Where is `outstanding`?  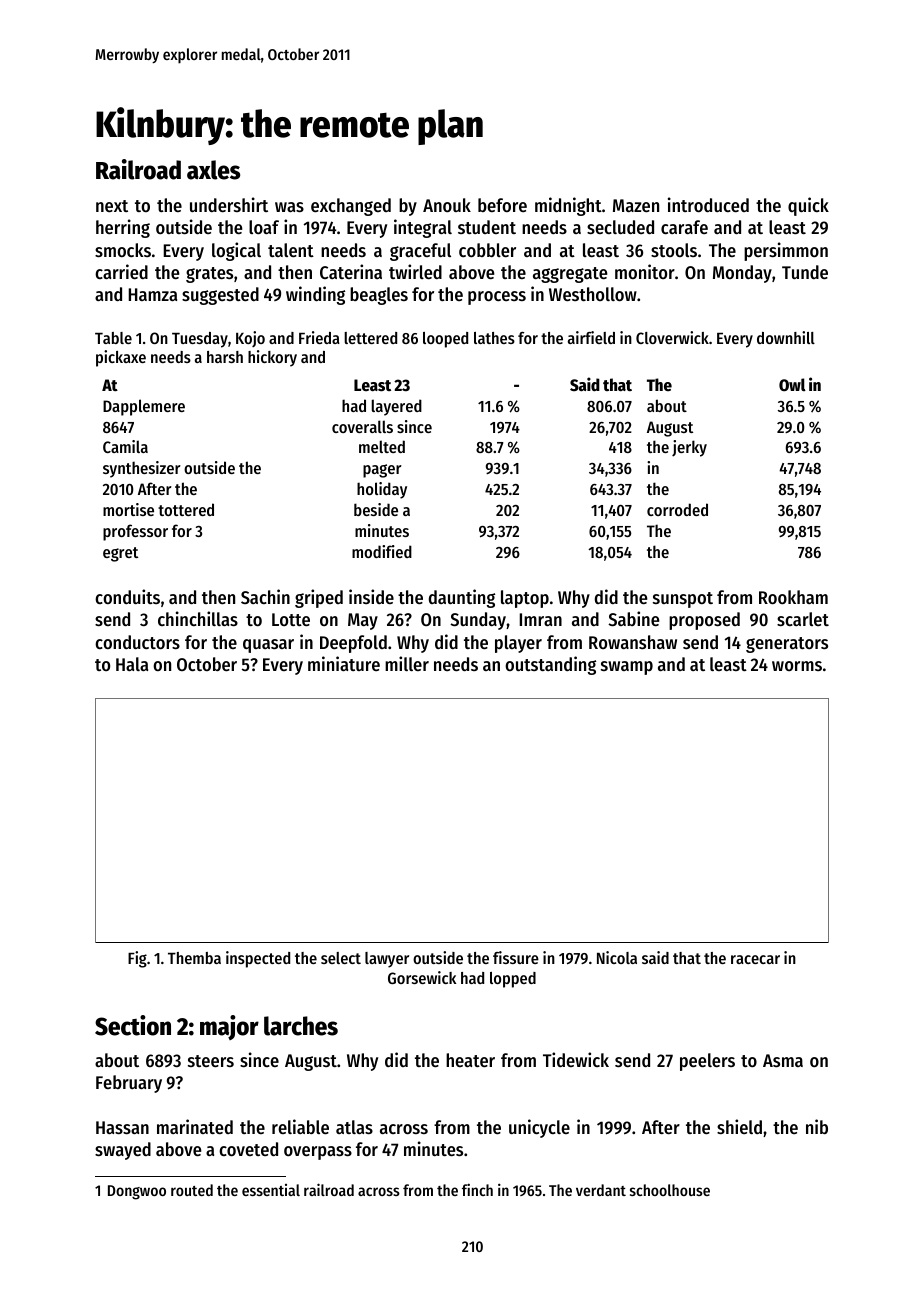
outstanding is located at coordinates (550, 665).
